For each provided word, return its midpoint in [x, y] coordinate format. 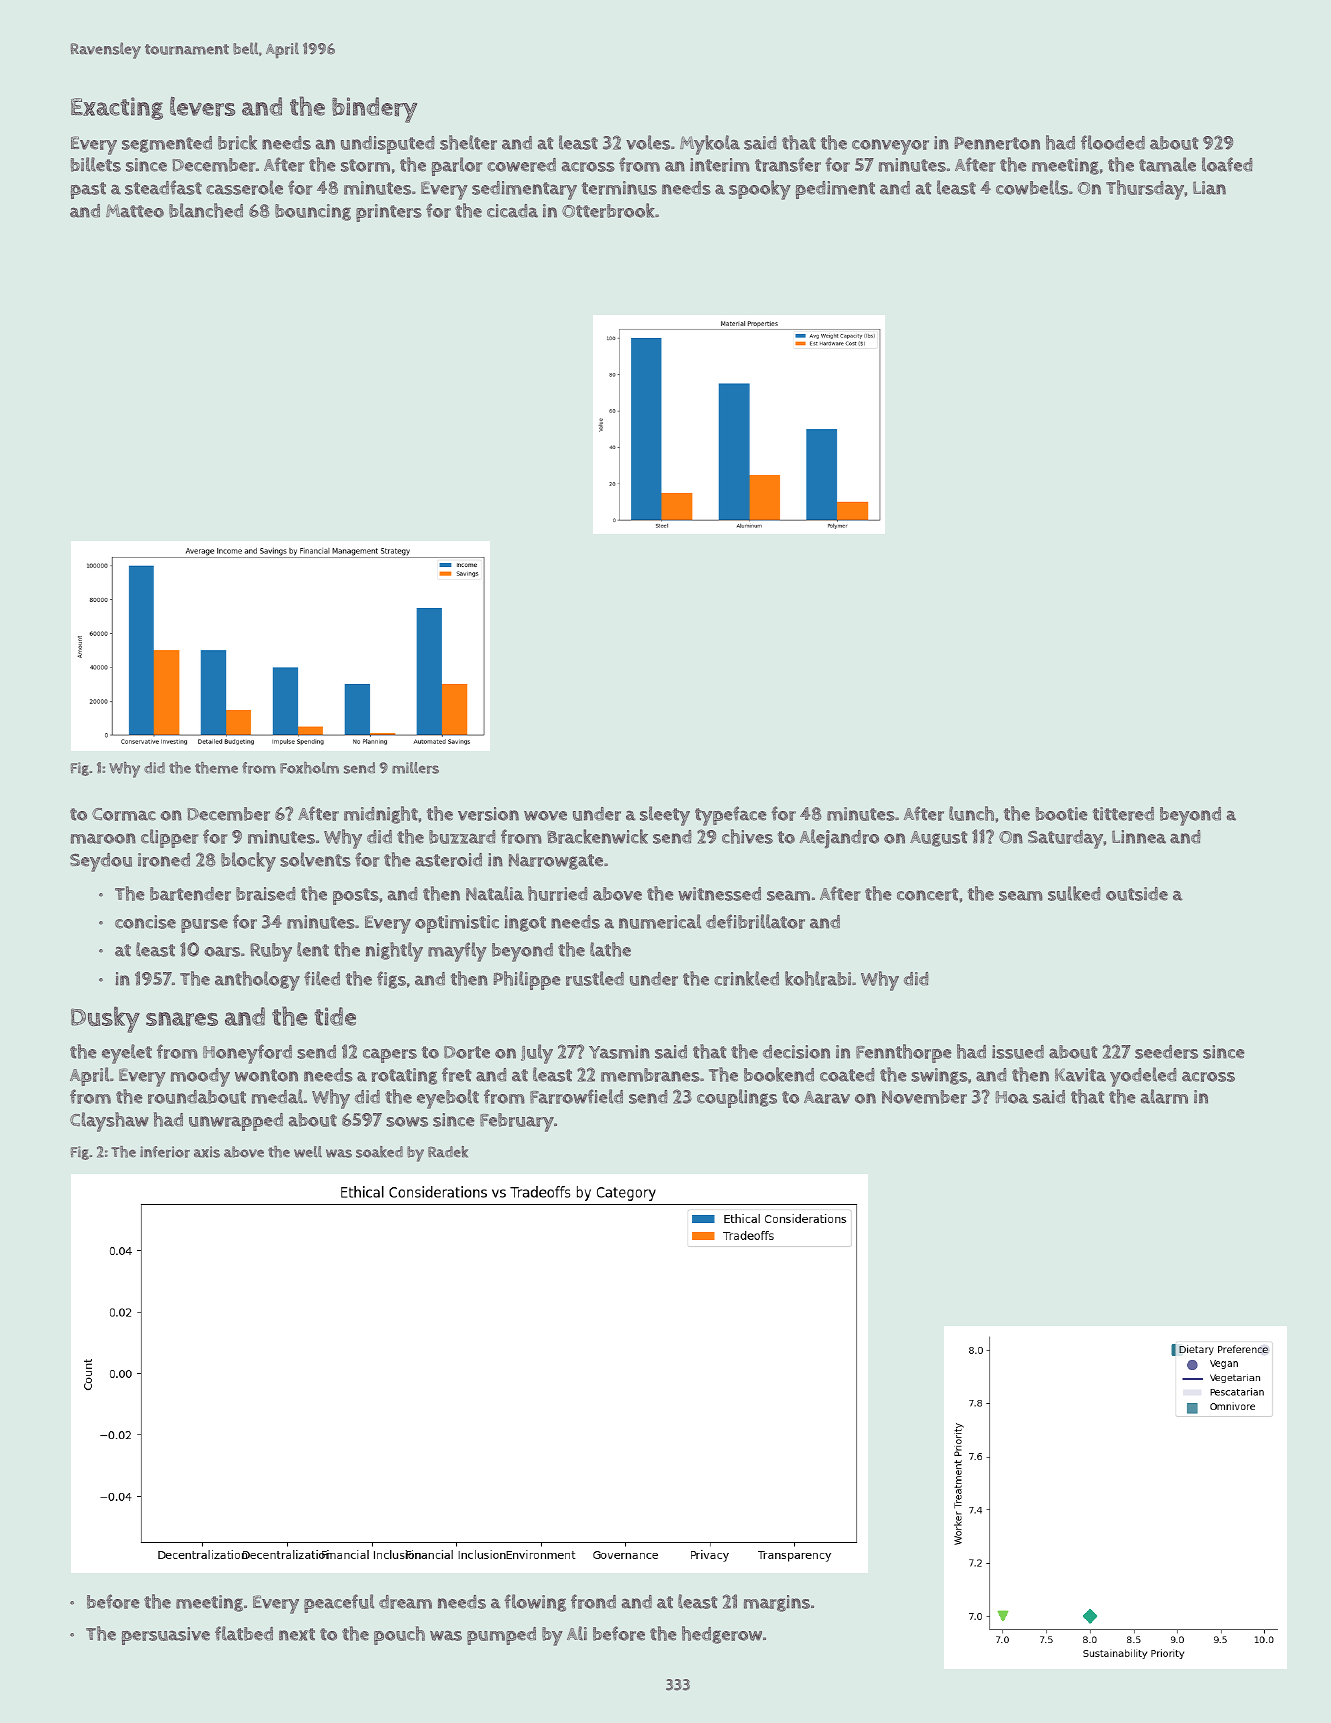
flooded [1113, 142]
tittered [1123, 814]
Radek [448, 1152]
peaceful [339, 1603]
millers [415, 768]
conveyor [890, 147]
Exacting [117, 108]
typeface [731, 816]
